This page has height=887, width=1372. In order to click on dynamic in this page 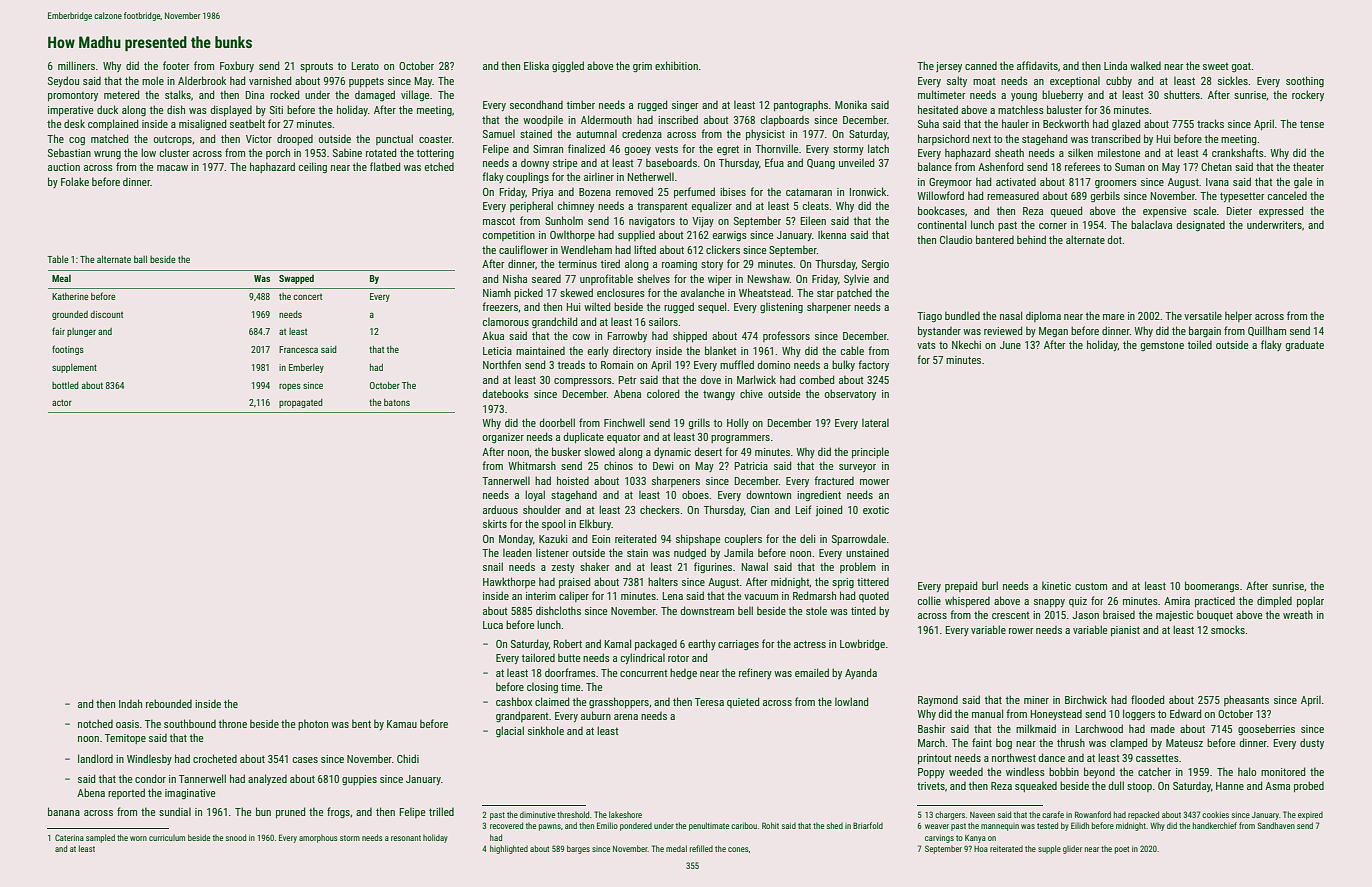, I will do `click(672, 452)`.
